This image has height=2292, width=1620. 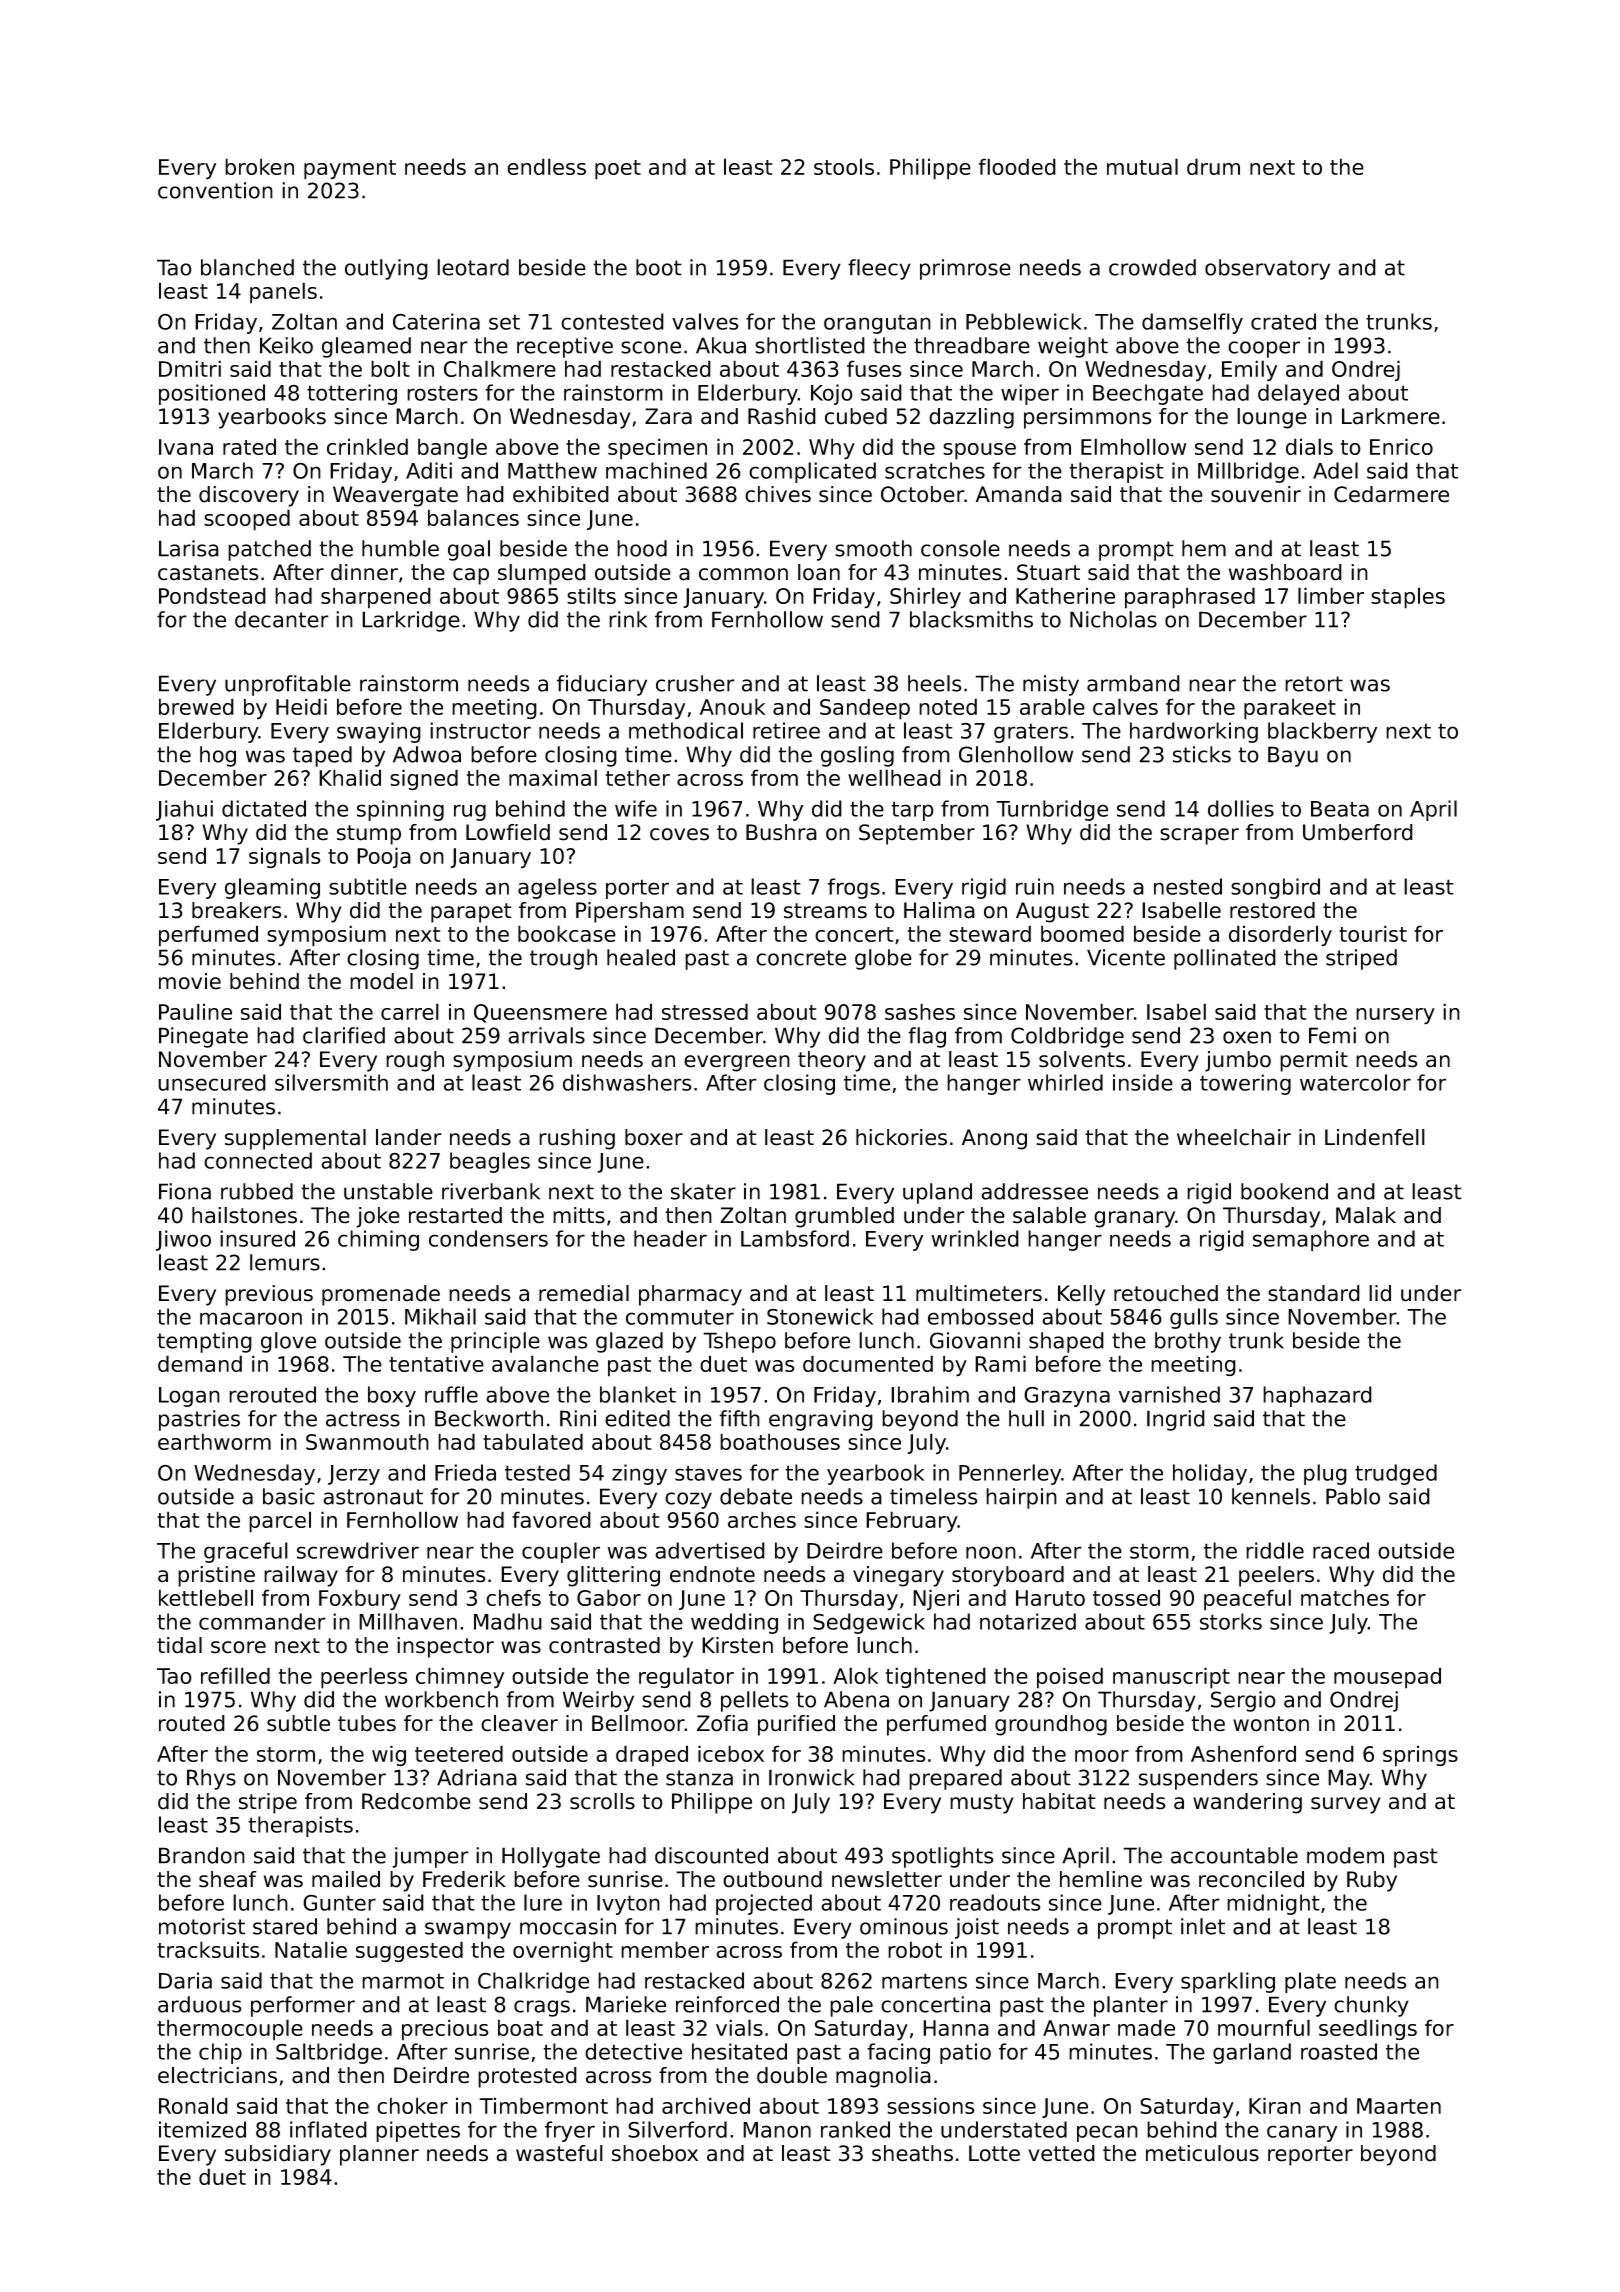 I want to click on motorist, so click(x=202, y=1926).
